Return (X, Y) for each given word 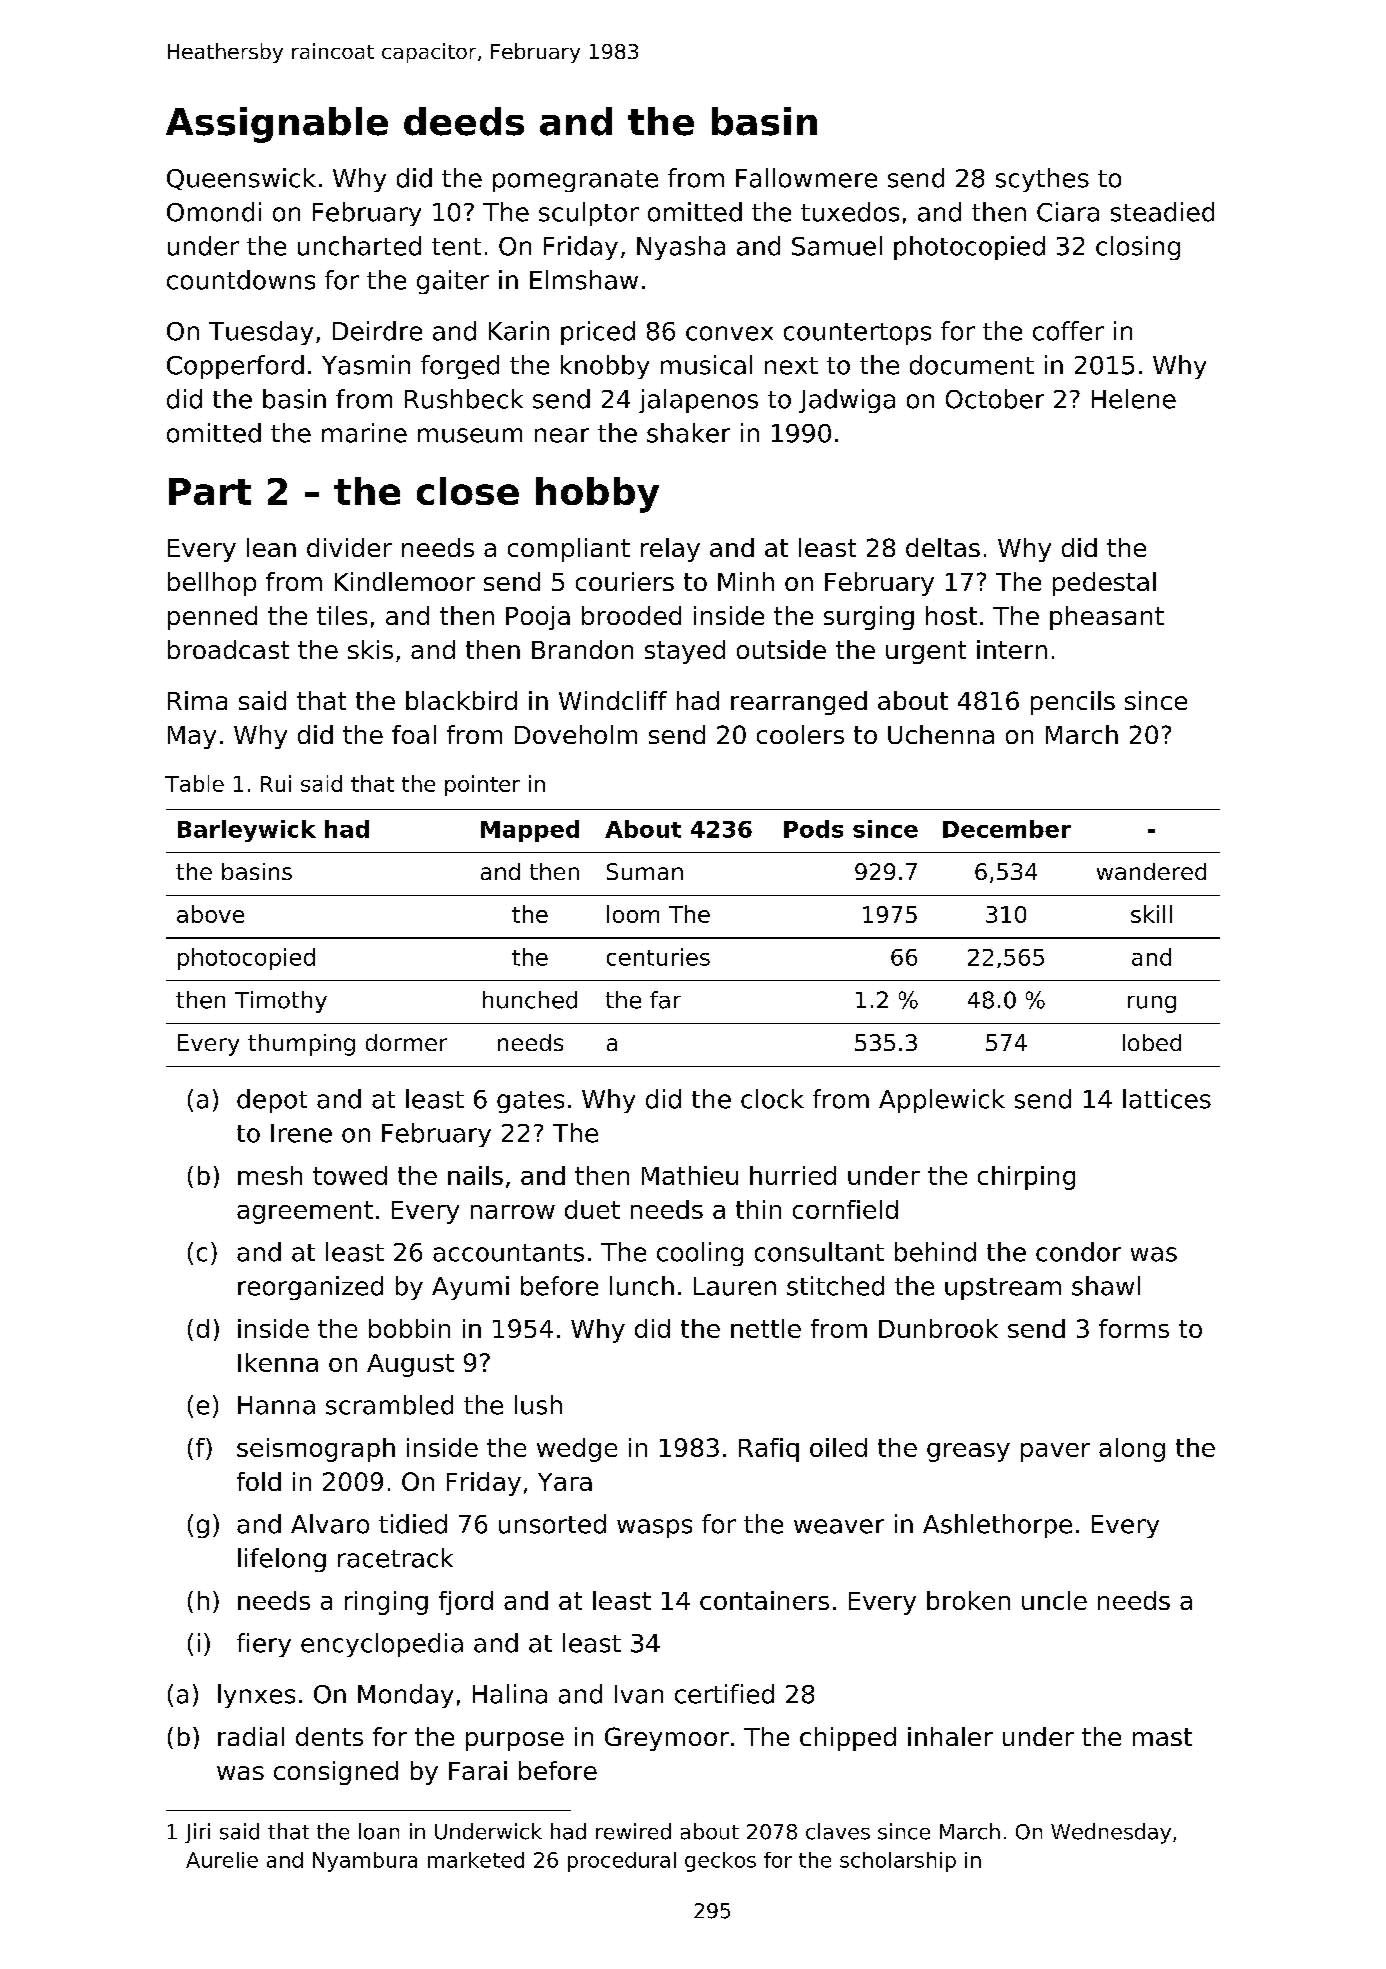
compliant (569, 550)
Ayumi (470, 1288)
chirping (1026, 1178)
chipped (848, 1739)
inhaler (950, 1736)
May (192, 737)
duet (592, 1209)
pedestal (1104, 584)
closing (1138, 248)
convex (729, 333)
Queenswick (241, 179)
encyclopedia (382, 1645)
